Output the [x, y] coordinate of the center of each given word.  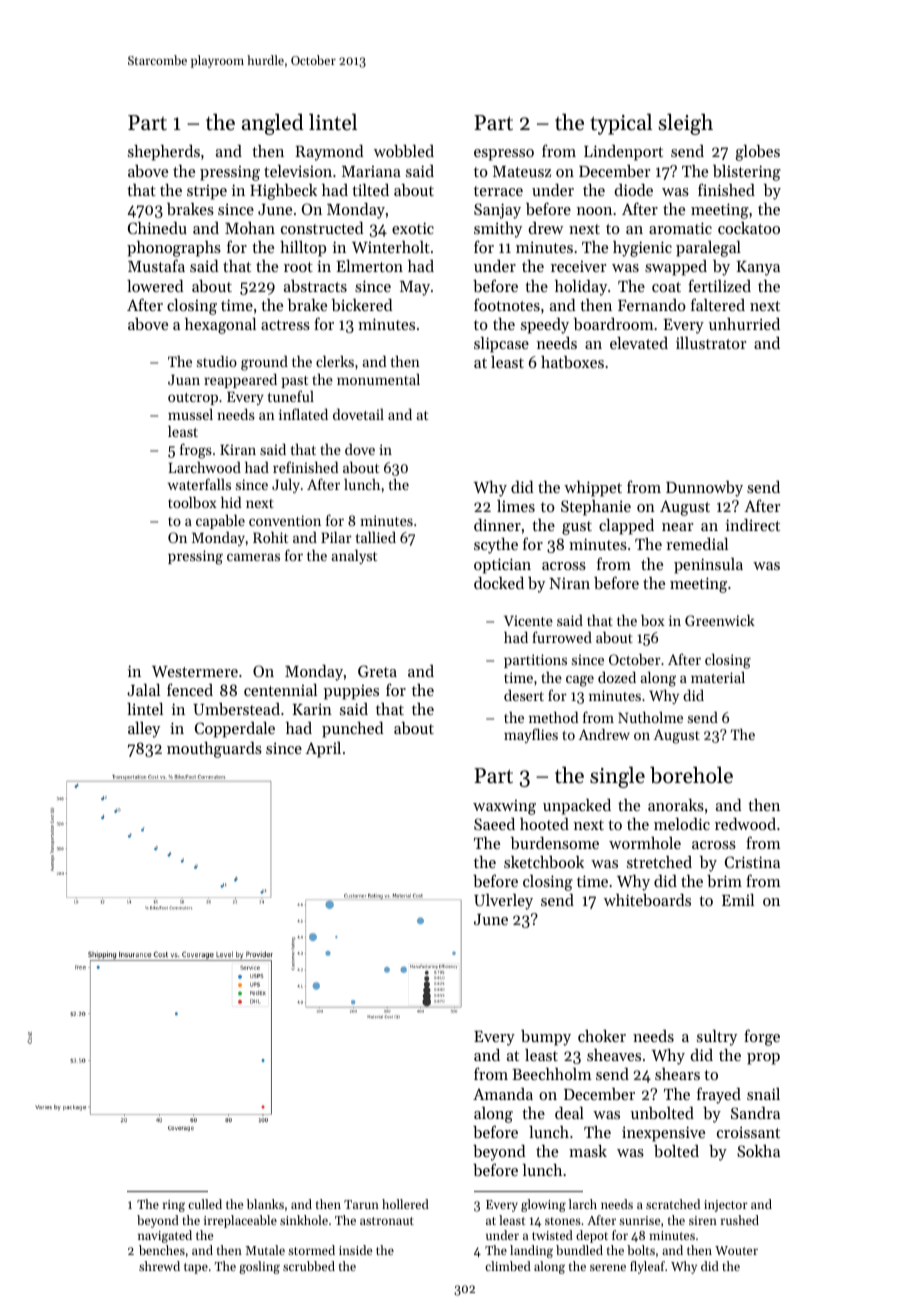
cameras [253, 557]
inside [355, 1250]
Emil [738, 900]
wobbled [404, 151]
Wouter [736, 1250]
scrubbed [309, 1266]
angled [273, 124]
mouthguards [214, 750]
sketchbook [544, 862]
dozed [617, 677]
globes [757, 153]
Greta [377, 671]
